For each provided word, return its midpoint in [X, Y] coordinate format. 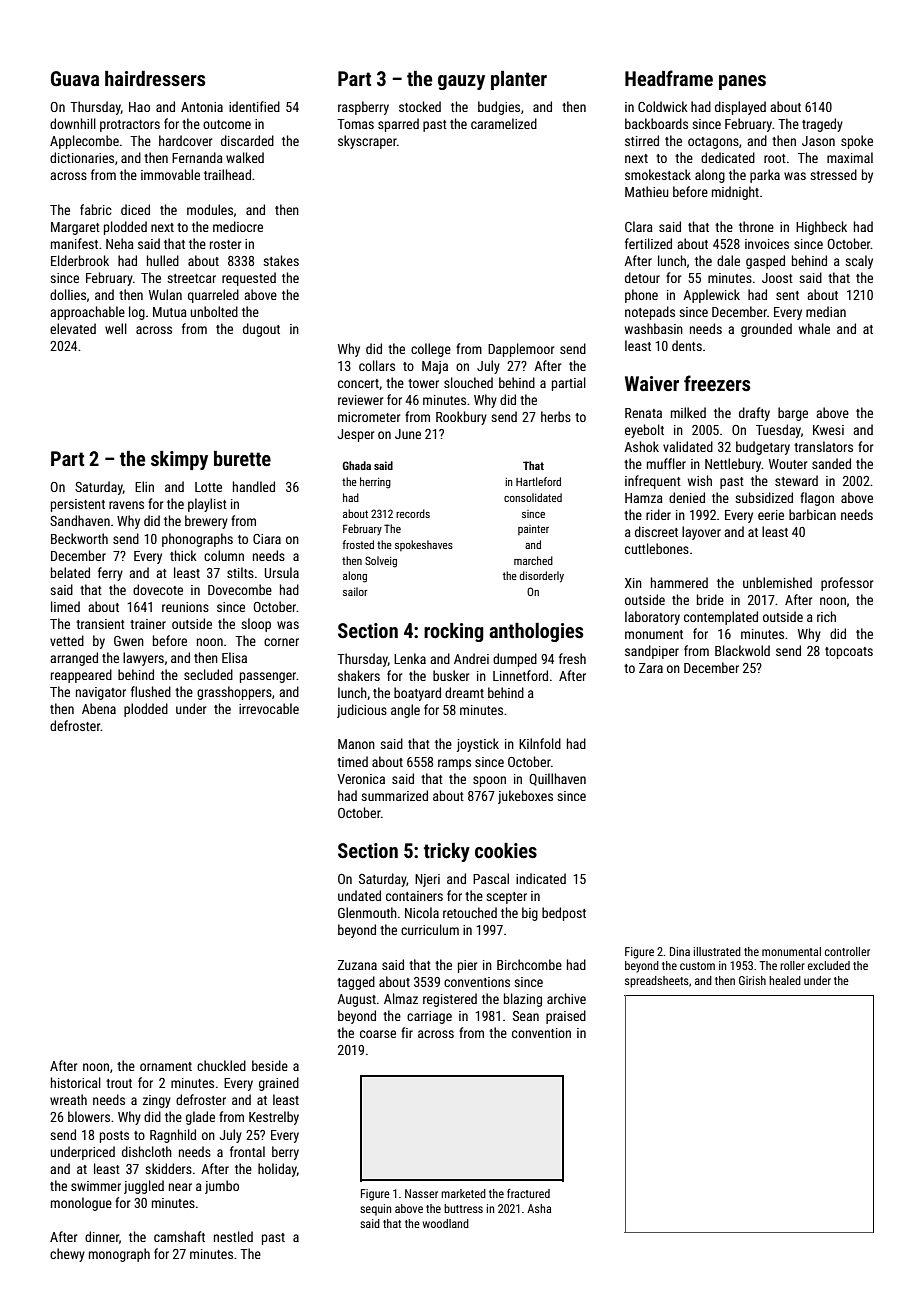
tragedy [822, 125]
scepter [506, 898]
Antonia [202, 107]
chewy [67, 1255]
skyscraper [367, 142]
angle [405, 711]
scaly [859, 262]
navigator [101, 693]
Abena [99, 708]
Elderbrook [80, 260]
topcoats [849, 653]
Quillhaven [557, 779]
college [431, 350]
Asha [539, 1208]
